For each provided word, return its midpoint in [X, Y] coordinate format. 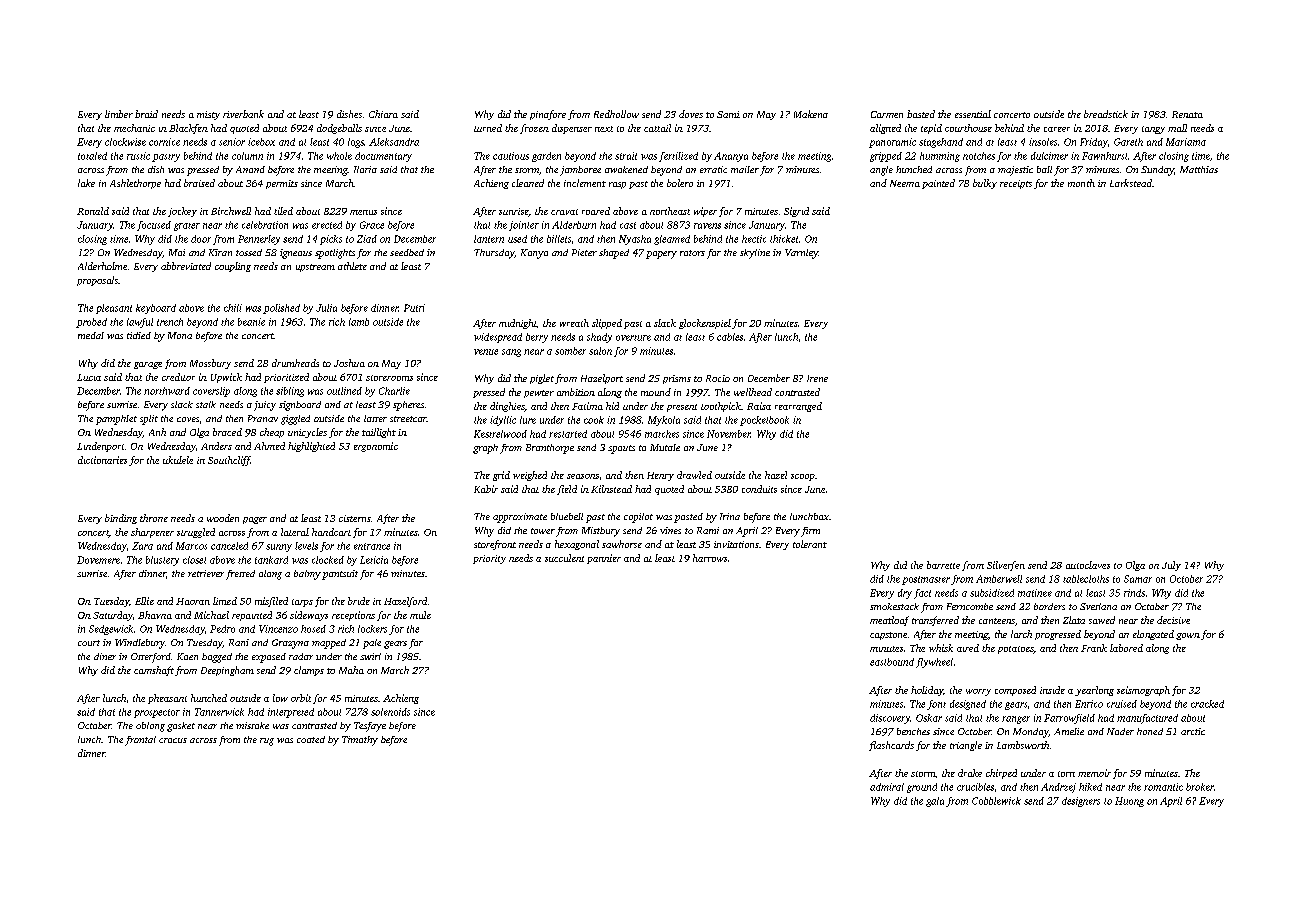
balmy [307, 575]
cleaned [528, 183]
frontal [140, 741]
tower [543, 531]
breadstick [1106, 114]
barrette [943, 565]
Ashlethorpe [135, 184]
